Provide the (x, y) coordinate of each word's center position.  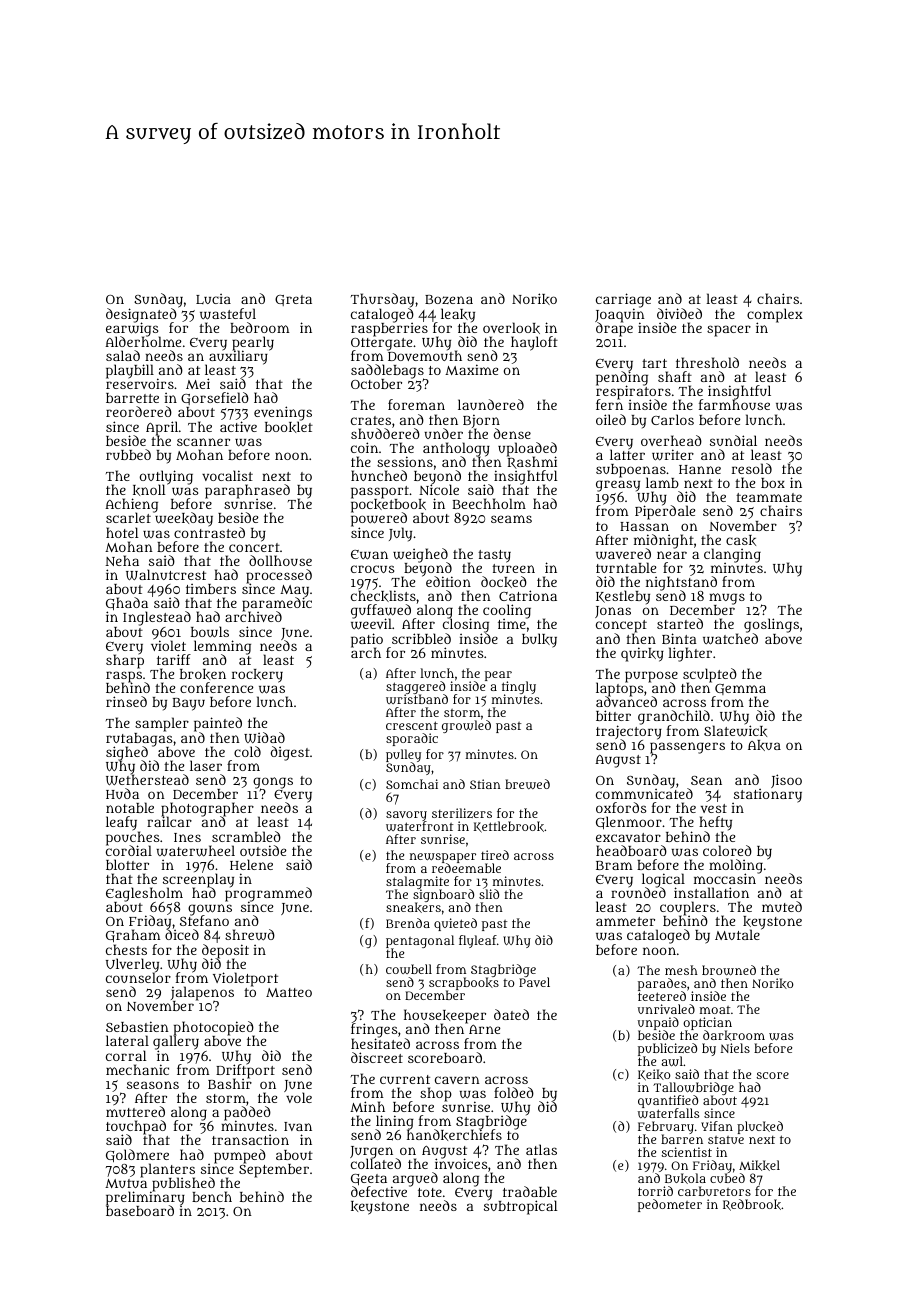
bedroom (259, 327)
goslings (771, 625)
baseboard (140, 1211)
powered (379, 520)
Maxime (471, 369)
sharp (125, 662)
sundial (733, 440)
